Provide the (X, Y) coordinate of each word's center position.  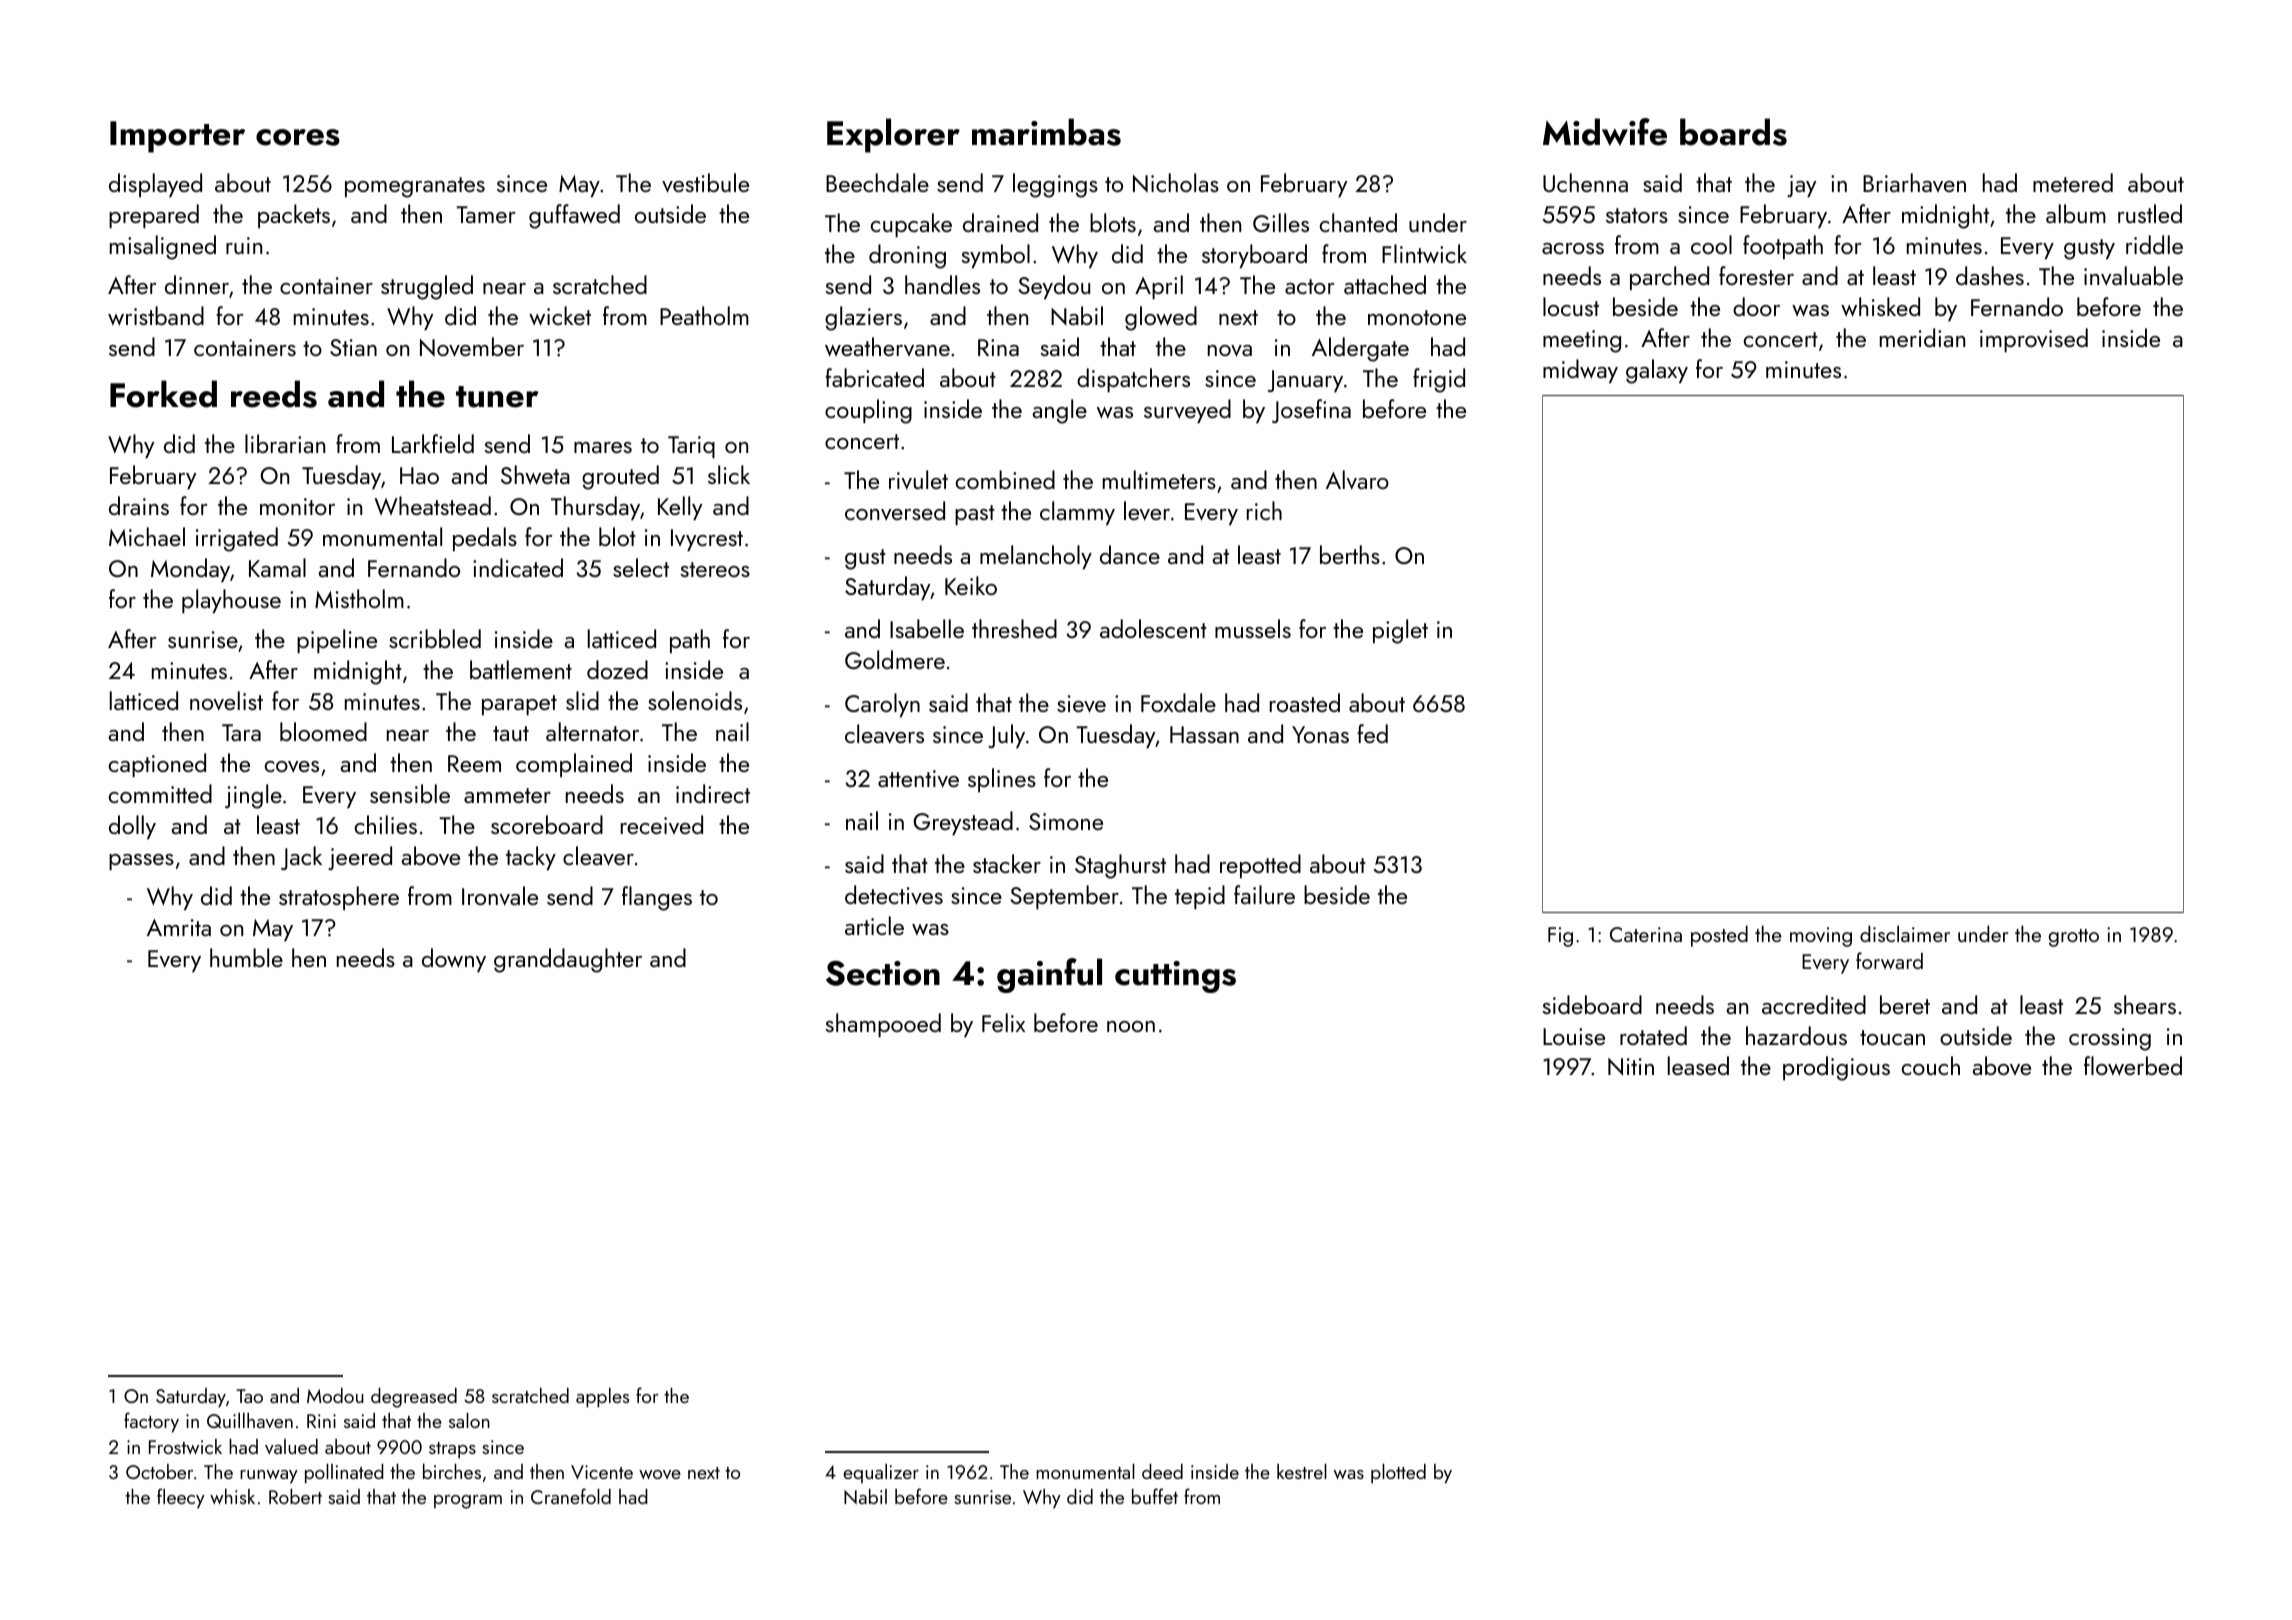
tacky (531, 858)
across (1573, 248)
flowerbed (2133, 1066)
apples (602, 1398)
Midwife (1605, 132)
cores (298, 137)
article (874, 925)
